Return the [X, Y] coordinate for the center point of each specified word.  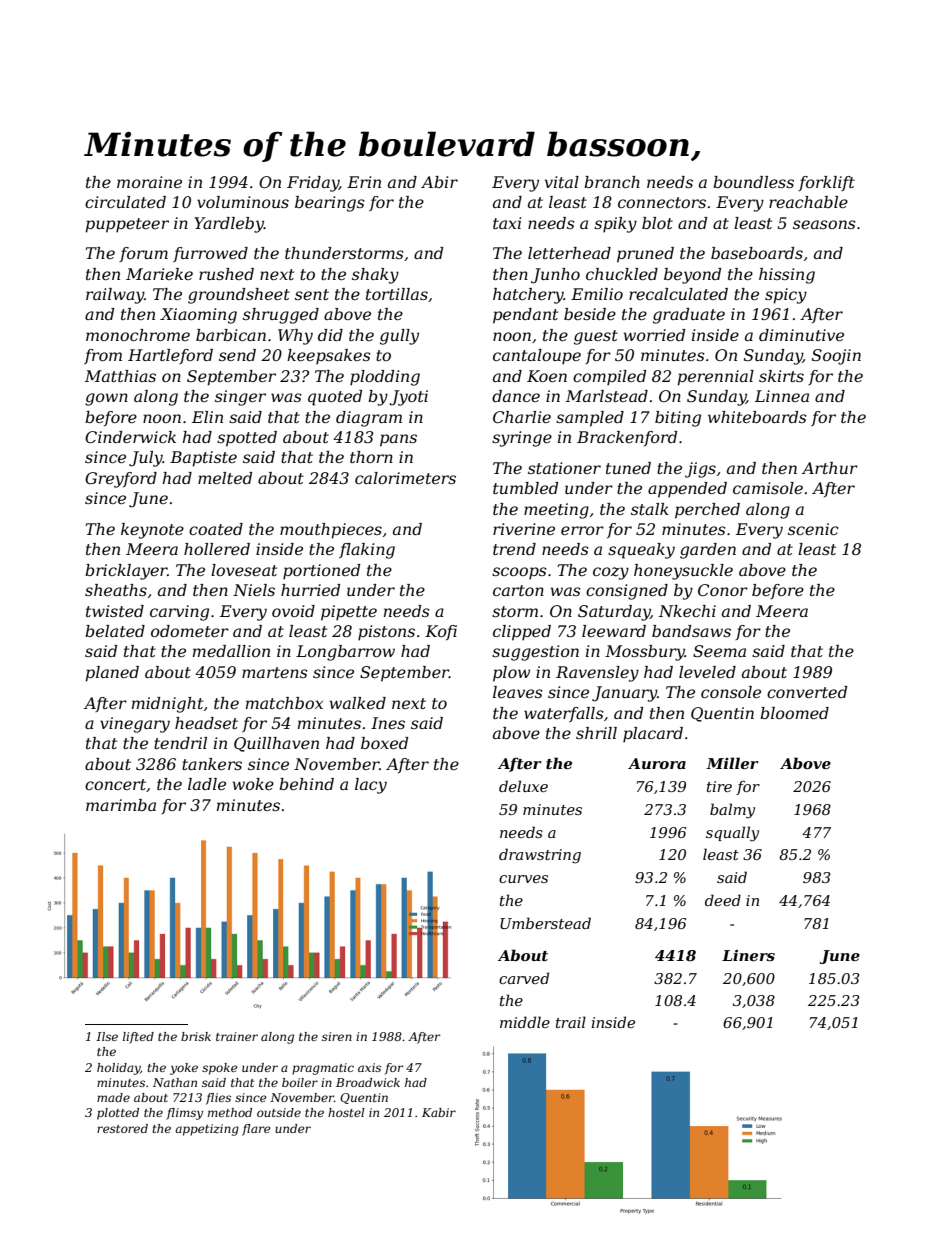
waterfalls [564, 714]
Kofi [441, 632]
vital [562, 182]
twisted [115, 611]
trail [571, 1022]
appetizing [207, 1130]
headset [206, 723]
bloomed [794, 713]
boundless [753, 182]
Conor [723, 590]
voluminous [243, 202]
